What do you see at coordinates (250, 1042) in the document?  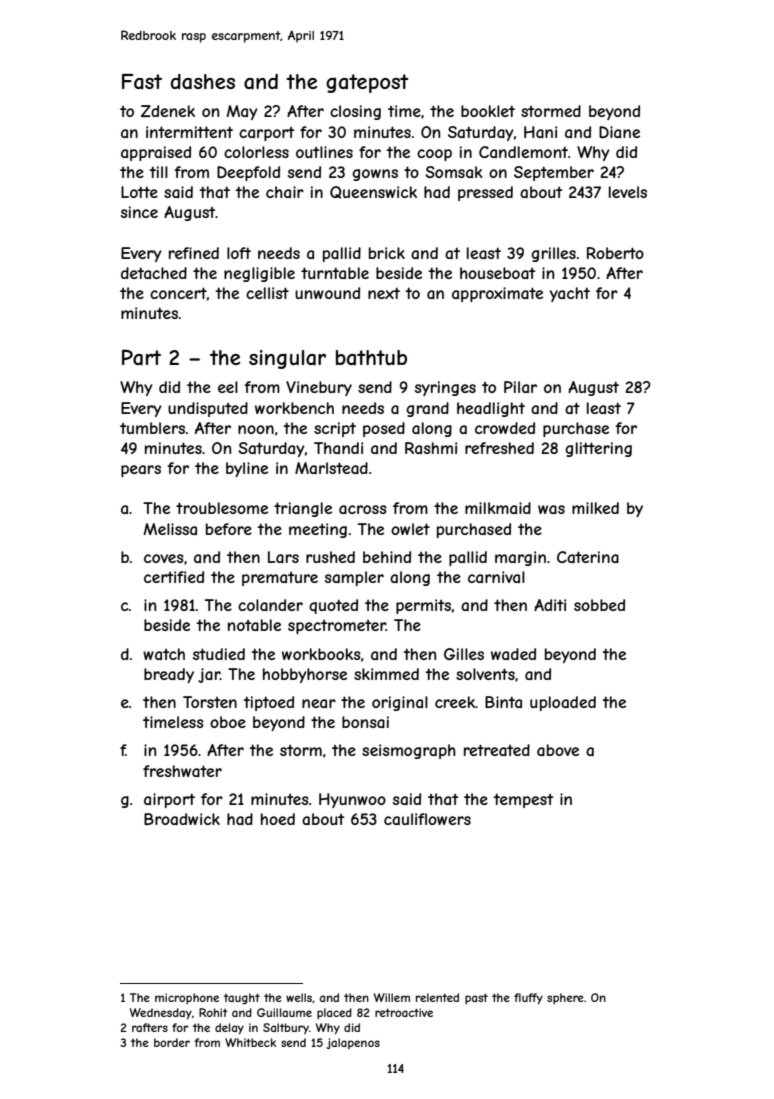 I see `Whitbeck` at bounding box center [250, 1042].
